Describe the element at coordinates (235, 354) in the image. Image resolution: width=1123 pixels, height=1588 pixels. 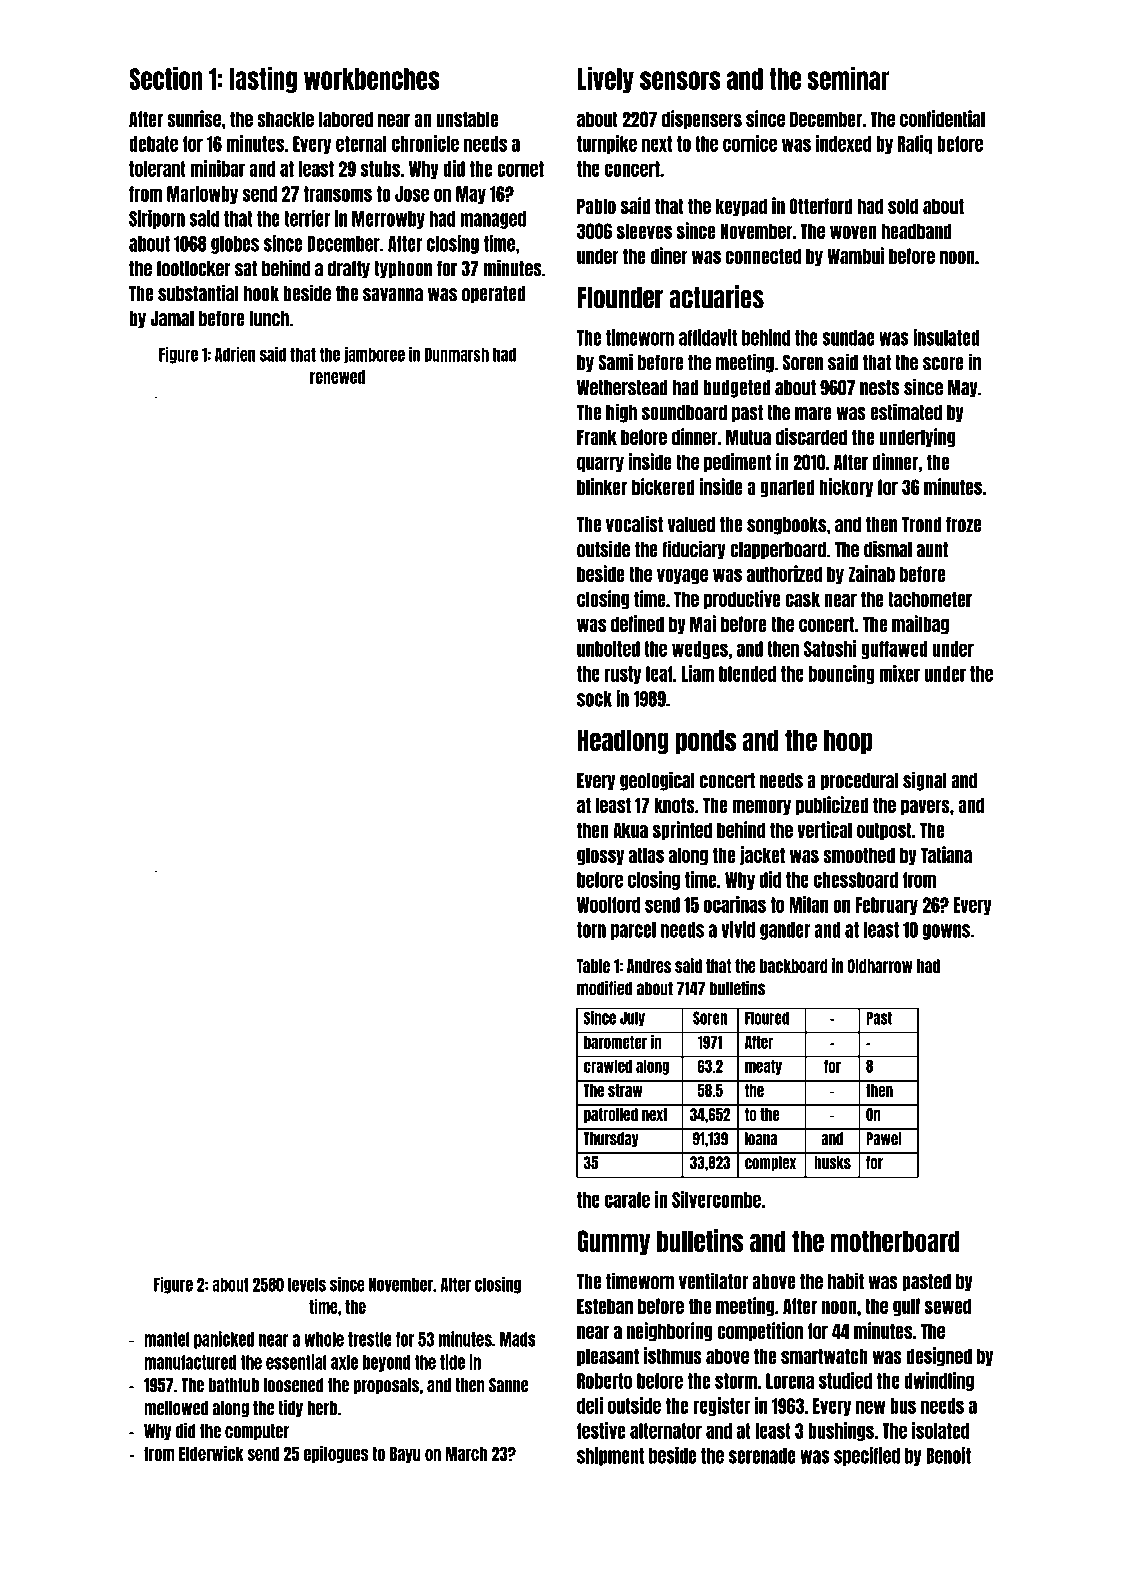
I see `Adrien` at that location.
